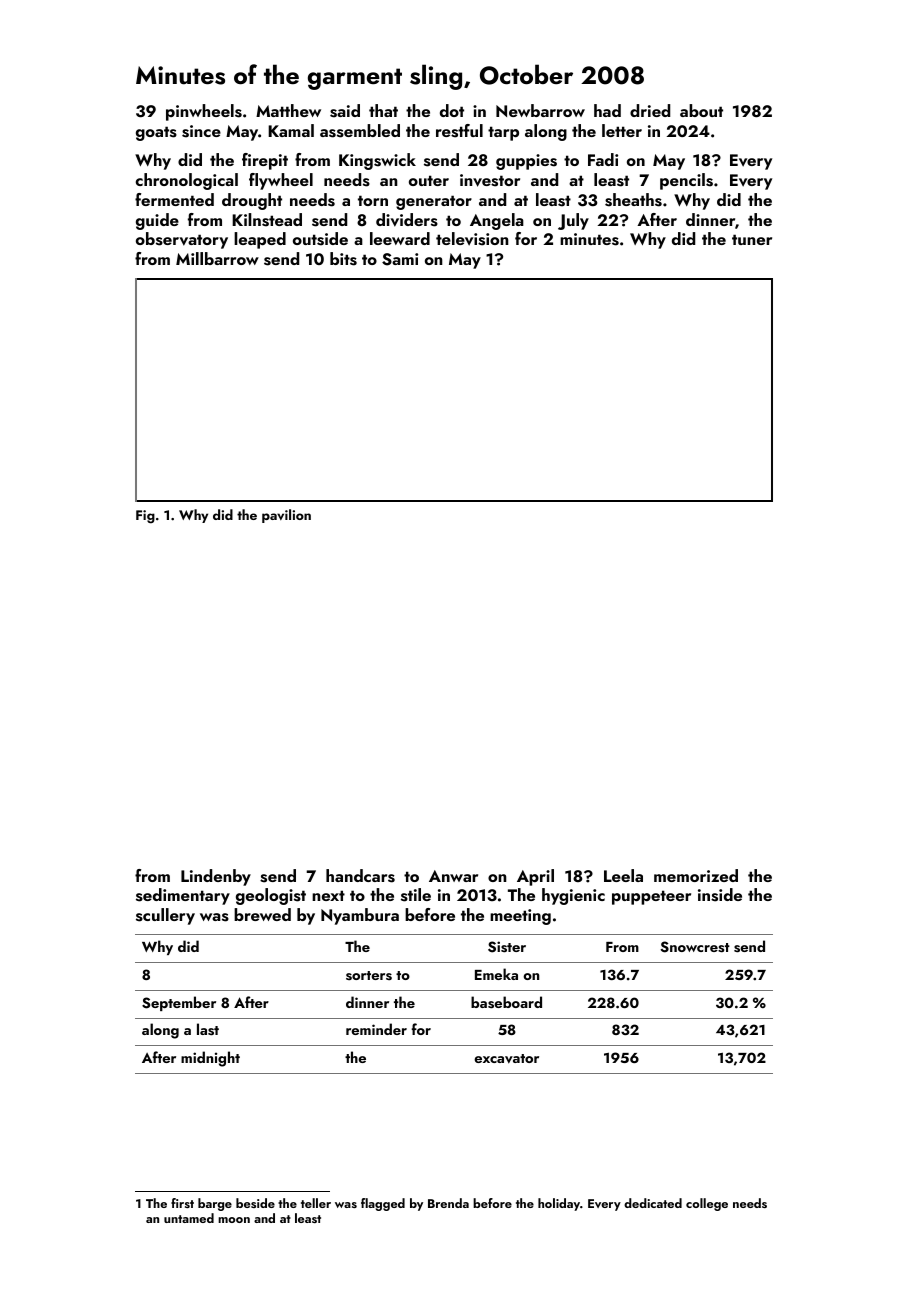 Image resolution: width=908 pixels, height=1316 pixels. Describe the element at coordinates (216, 877) in the screenshot. I see `Lindenby` at that location.
